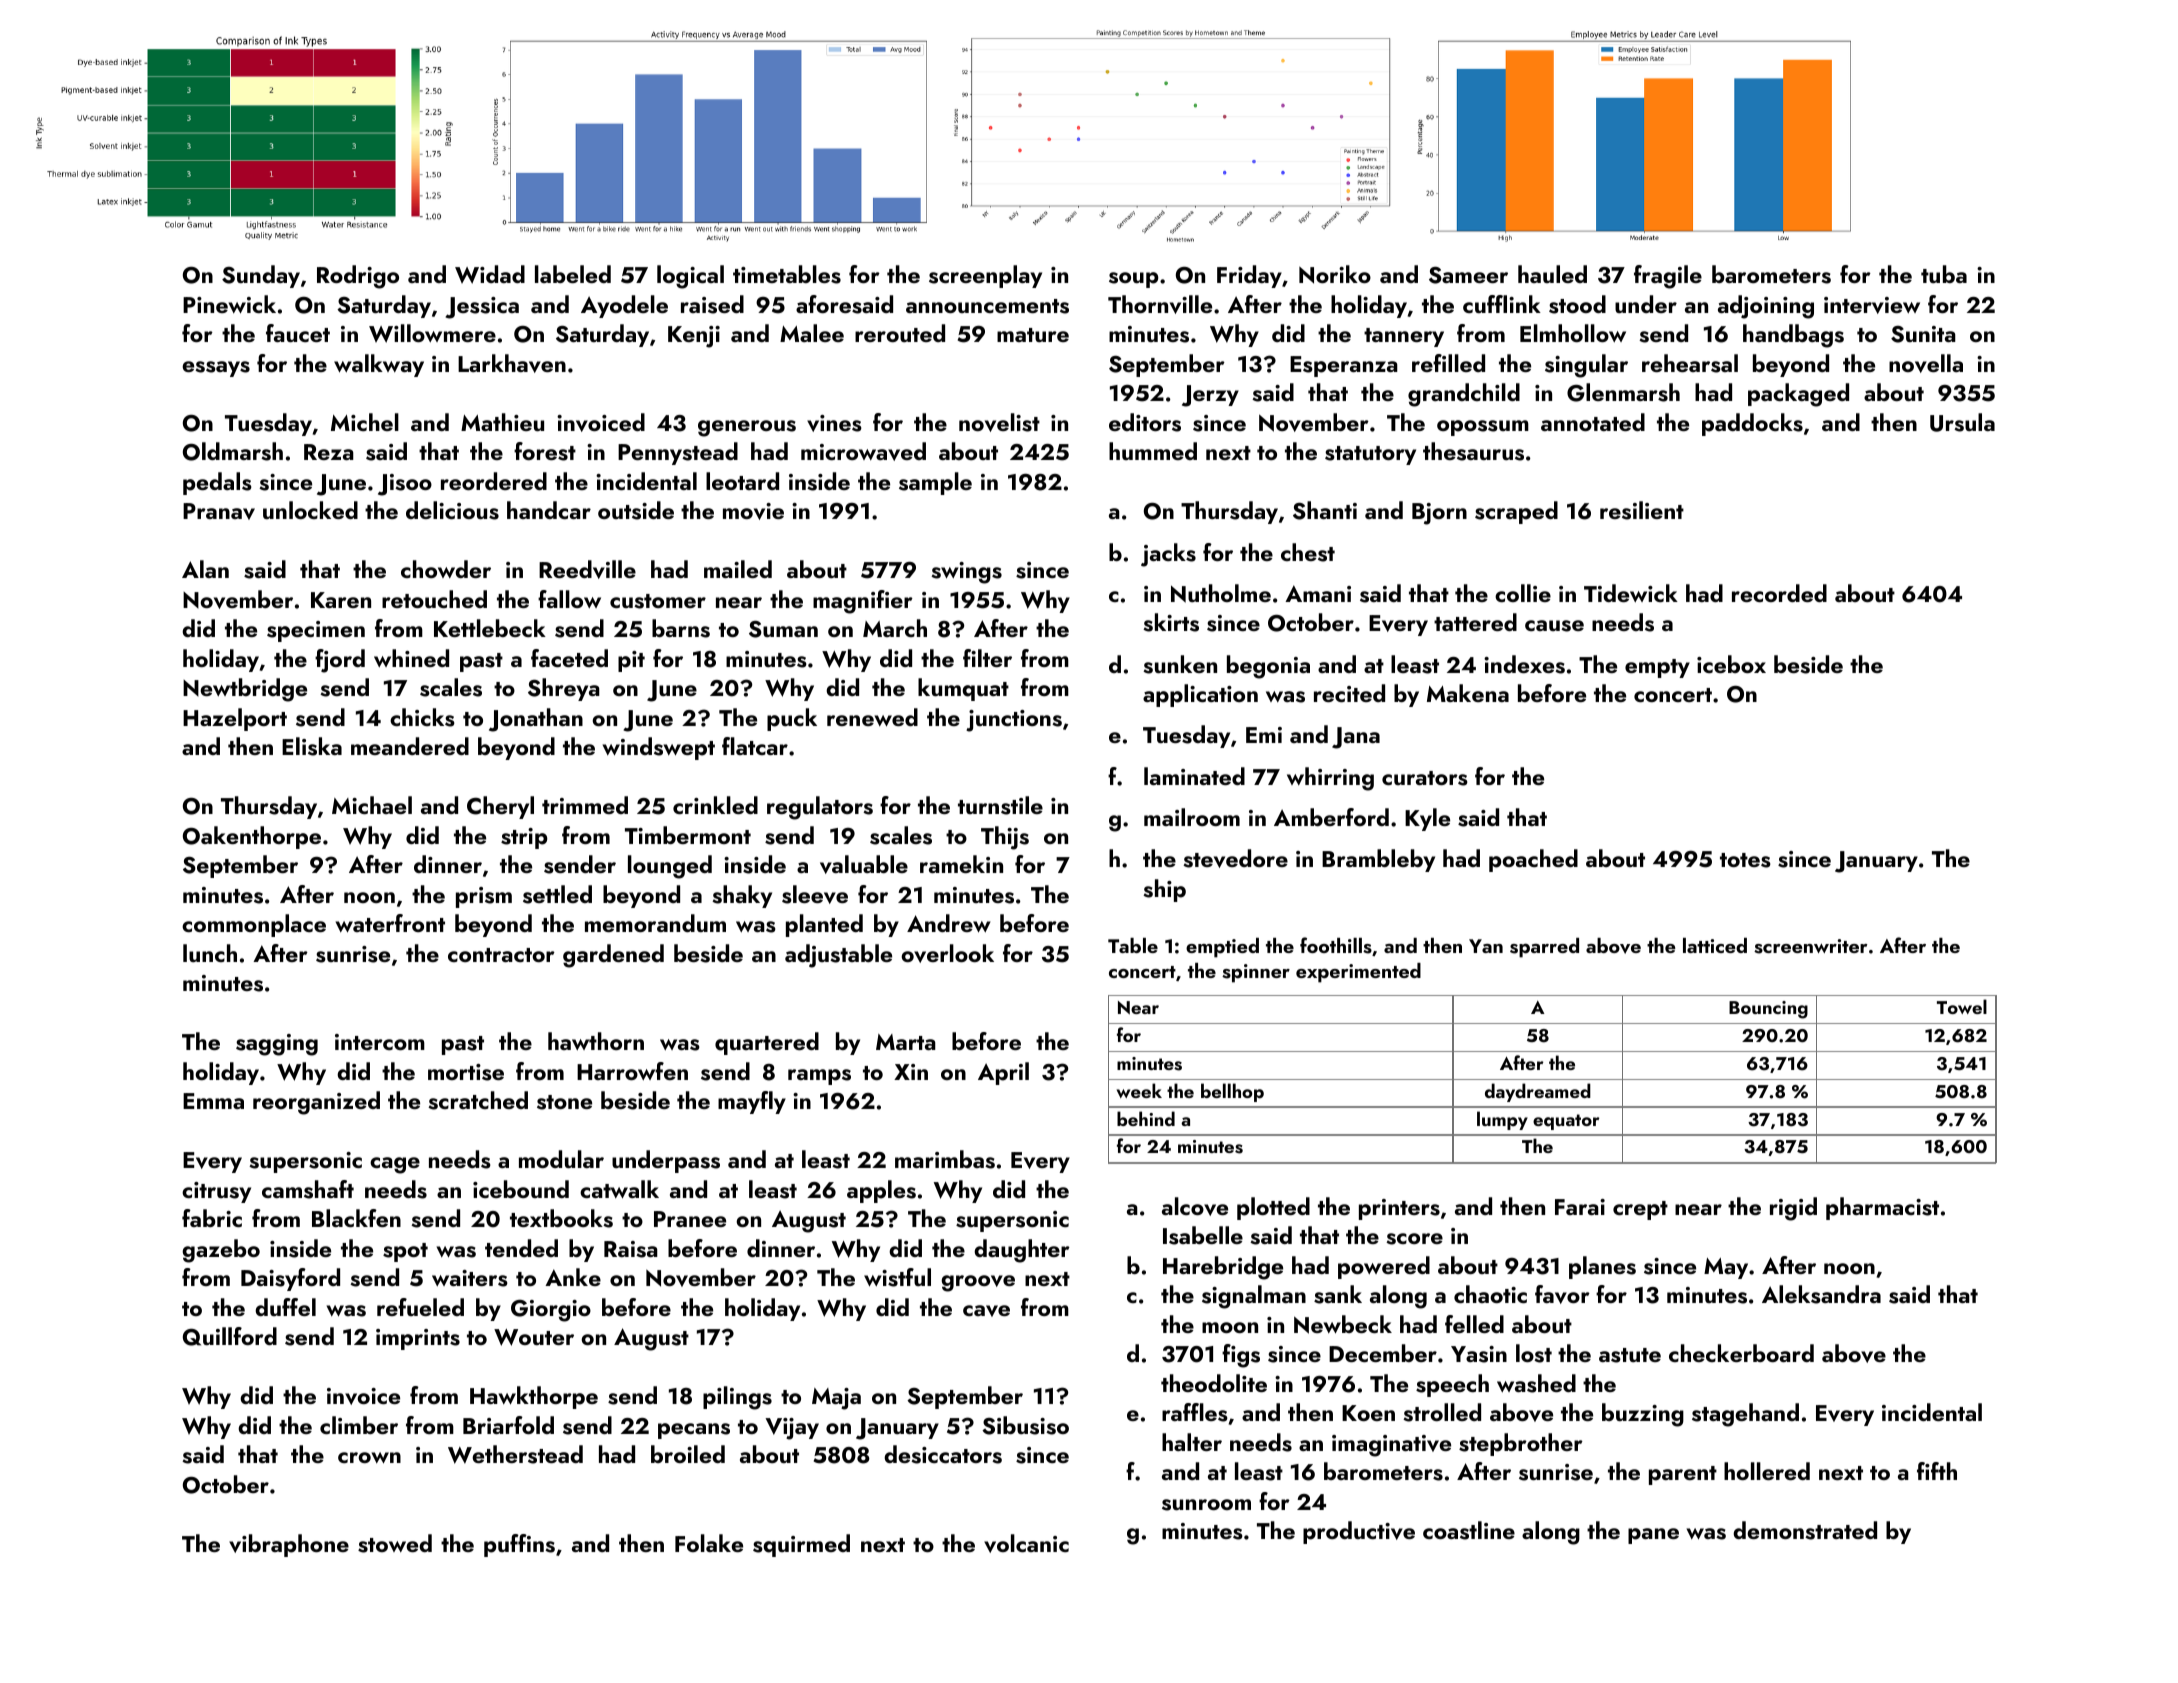  Describe the element at coordinates (631, 661) in the screenshot. I see `pit` at that location.
